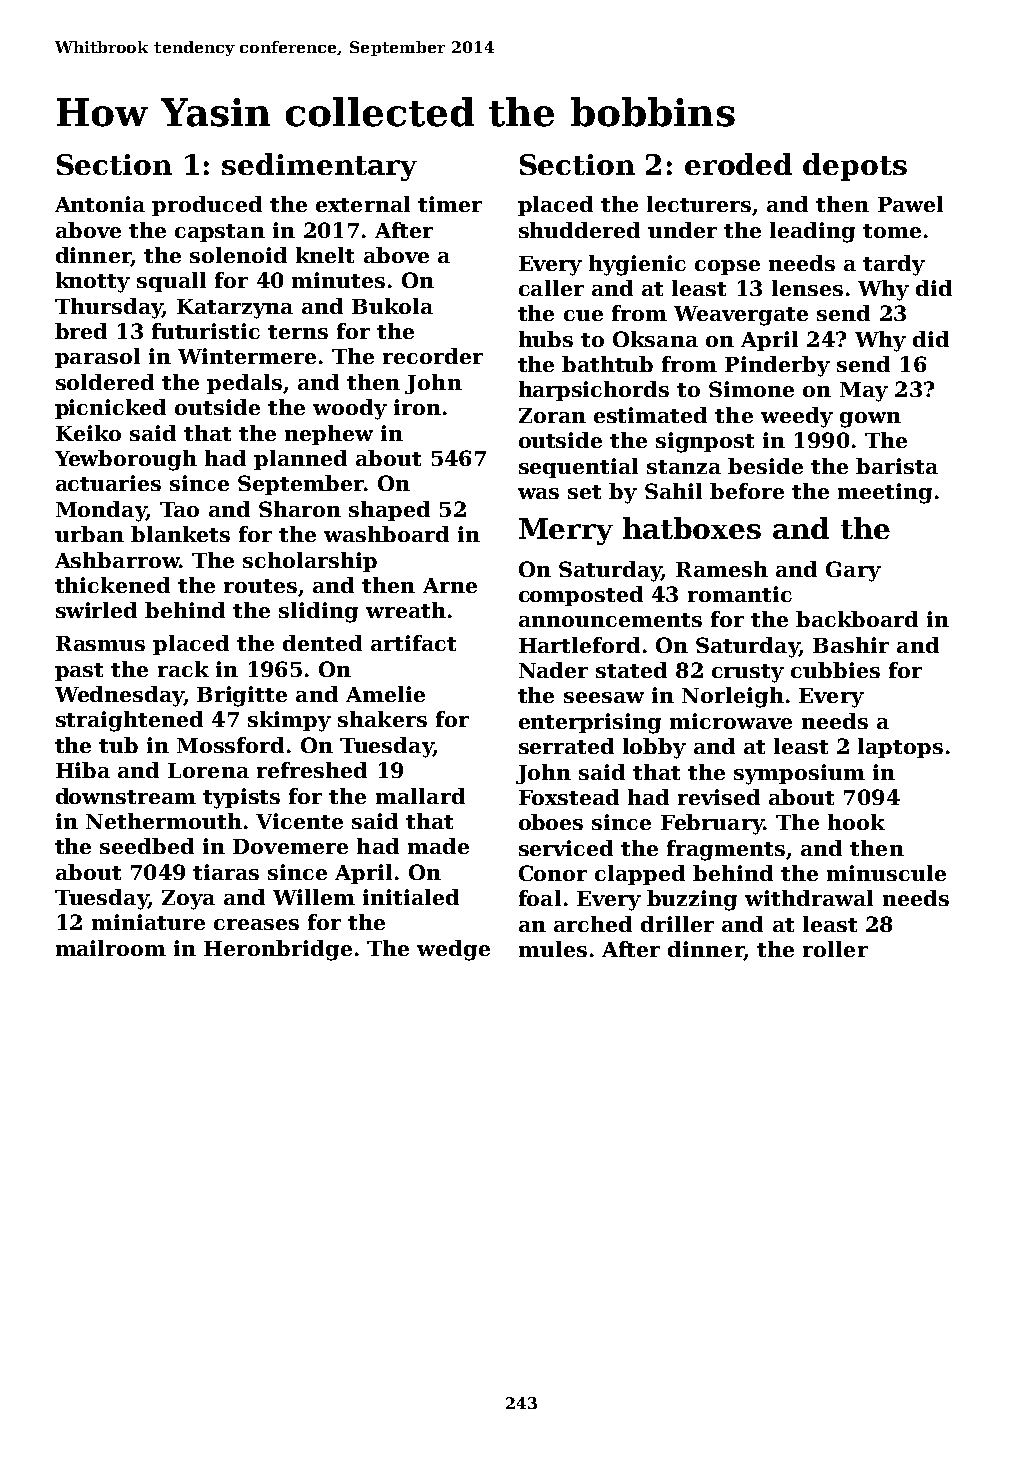 This image has width=1010, height=1463. I want to click on shaped, so click(389, 511).
